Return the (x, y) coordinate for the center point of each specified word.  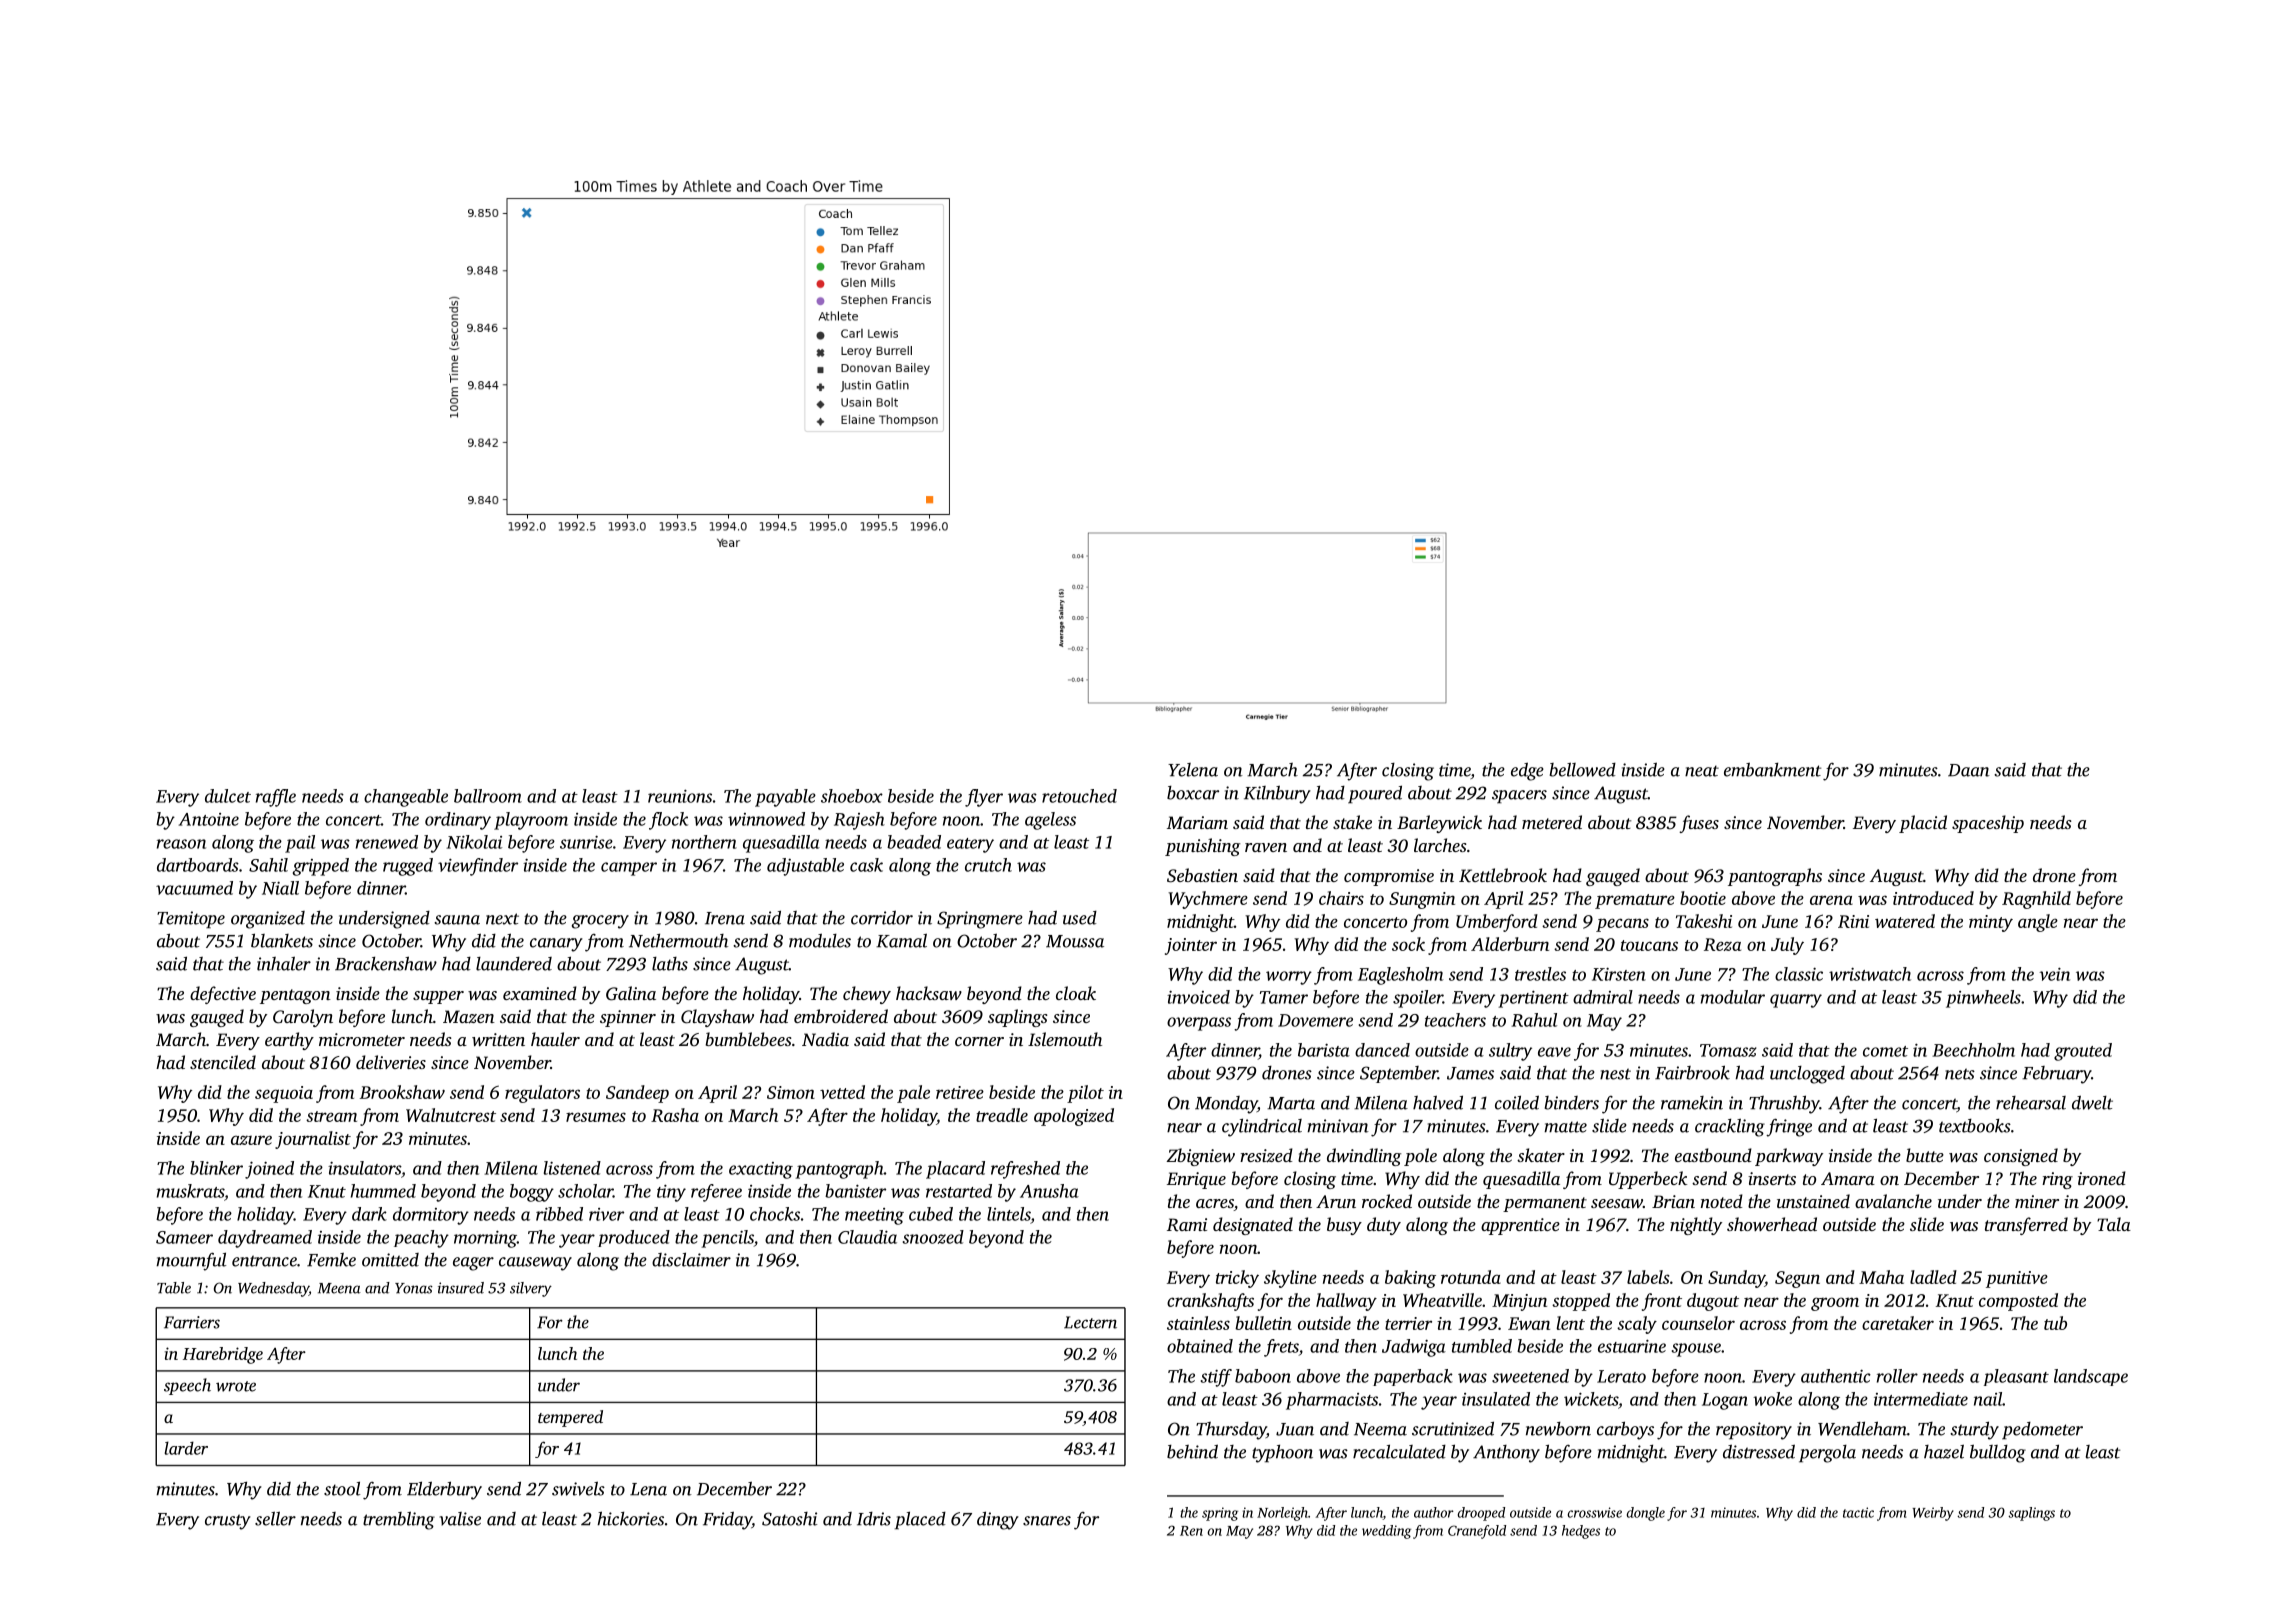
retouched (1079, 796)
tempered (570, 1418)
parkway (1789, 1157)
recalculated (1399, 1451)
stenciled (223, 1062)
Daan (1969, 770)
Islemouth (1065, 1039)
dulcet (228, 796)
